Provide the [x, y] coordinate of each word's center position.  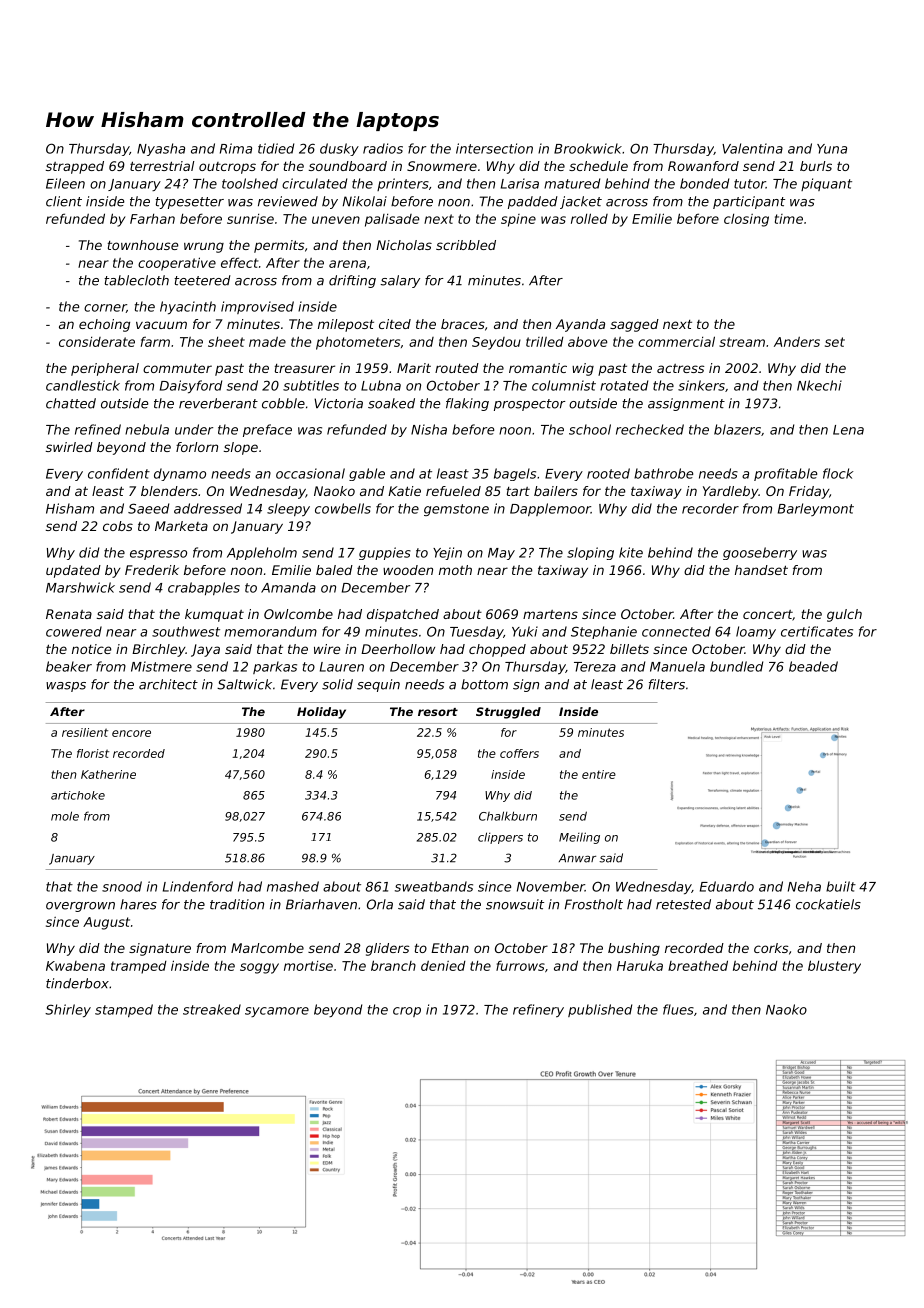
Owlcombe [298, 614]
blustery [834, 967]
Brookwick [588, 148]
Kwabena [75, 966]
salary [400, 281]
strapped [75, 167]
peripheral [105, 369]
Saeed [148, 508]
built [841, 886]
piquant [826, 184]
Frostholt [594, 904]
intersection [494, 148]
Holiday [321, 713]
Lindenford [198, 886]
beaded [813, 666]
